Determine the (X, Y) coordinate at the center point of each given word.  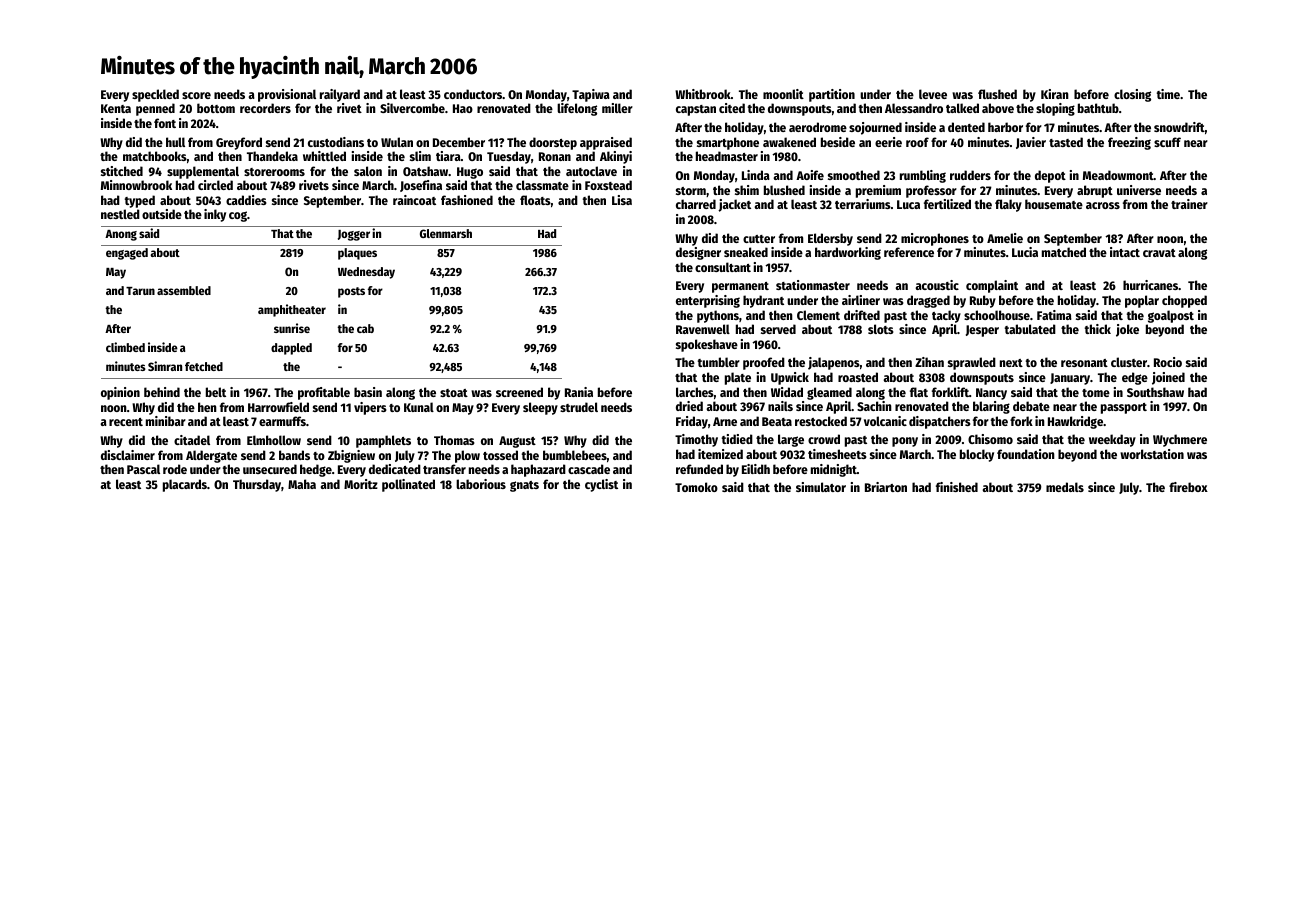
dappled (291, 349)
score (196, 95)
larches (695, 392)
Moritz (361, 484)
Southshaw (1155, 392)
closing (1132, 95)
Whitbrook (703, 94)
